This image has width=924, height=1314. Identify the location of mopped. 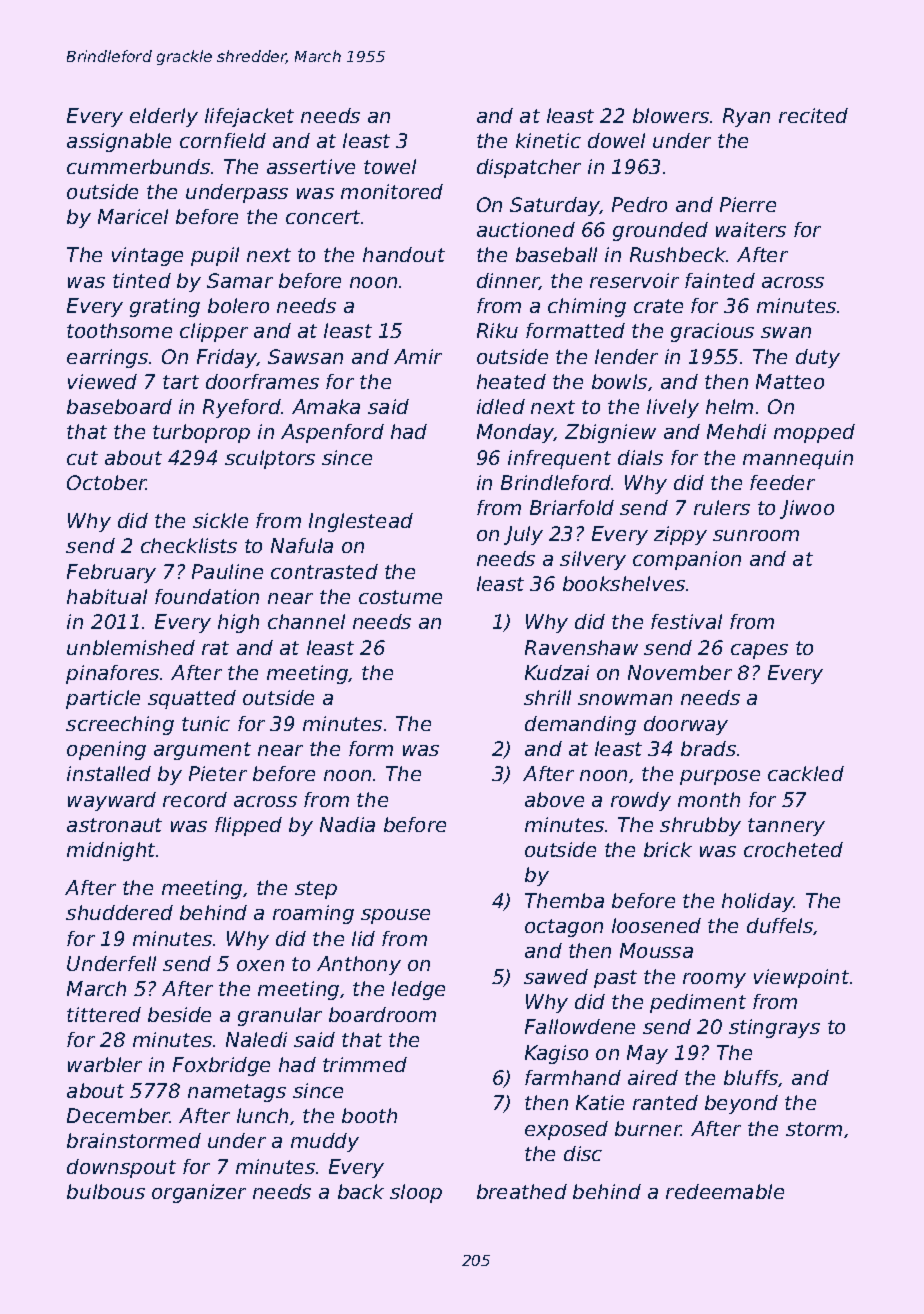
(814, 433).
